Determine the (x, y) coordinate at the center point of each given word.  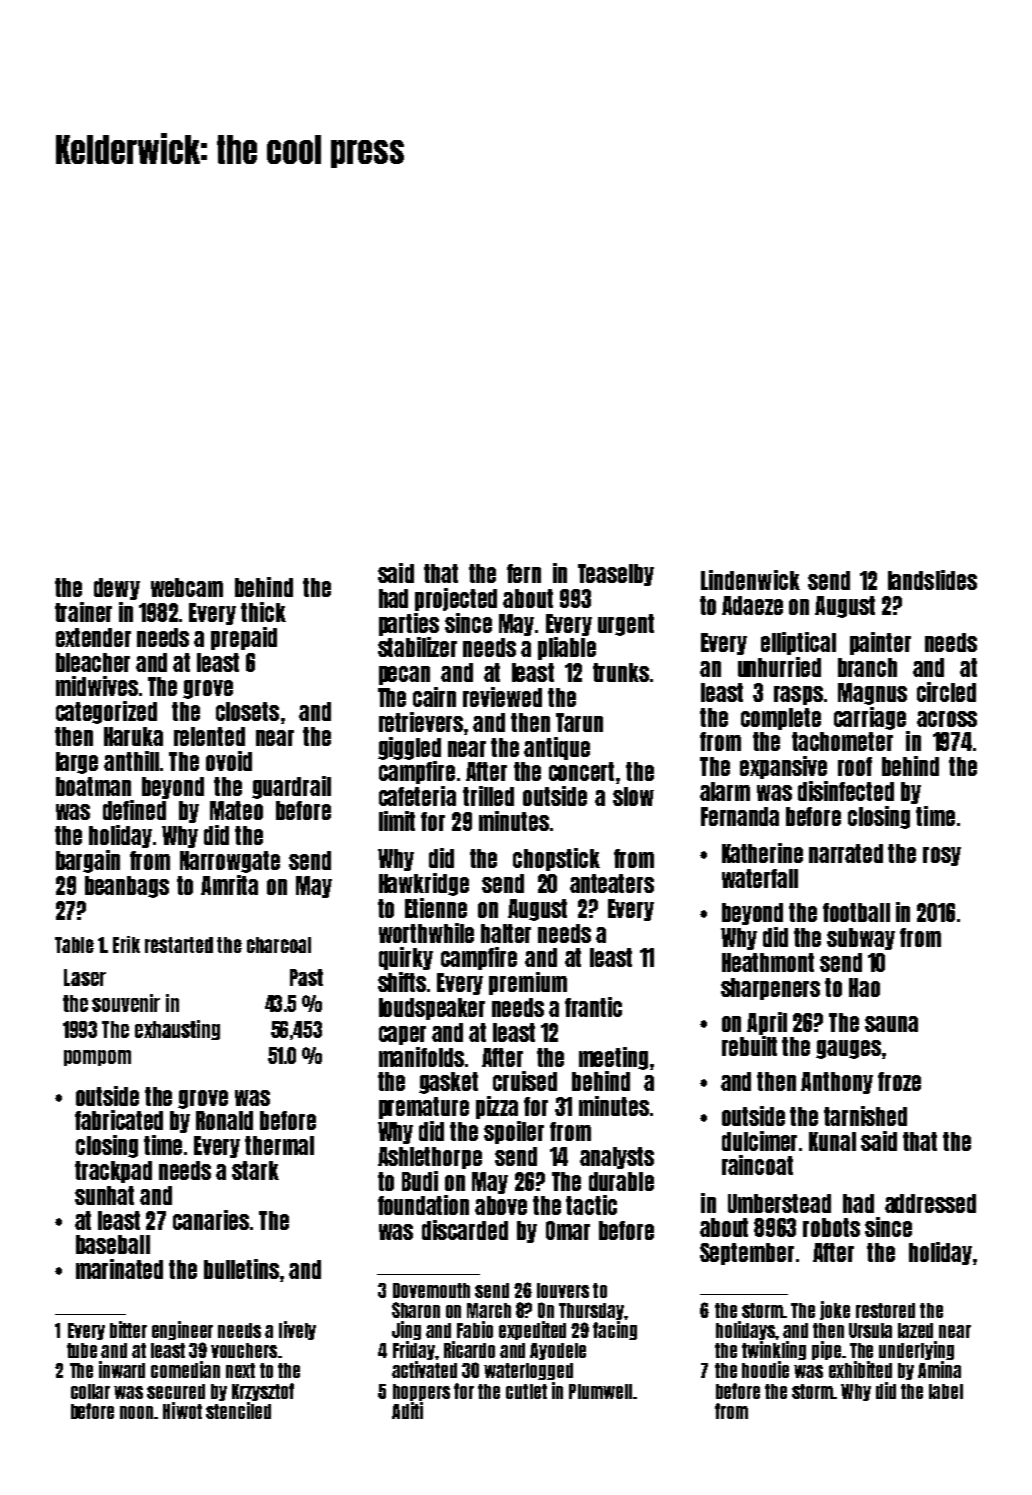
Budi (420, 1181)
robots (831, 1227)
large (77, 763)
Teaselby (616, 575)
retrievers (421, 722)
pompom (97, 1058)
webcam (187, 587)
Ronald (224, 1120)
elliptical (798, 643)
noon (137, 1412)
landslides (932, 580)
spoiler (514, 1132)
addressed (930, 1203)
